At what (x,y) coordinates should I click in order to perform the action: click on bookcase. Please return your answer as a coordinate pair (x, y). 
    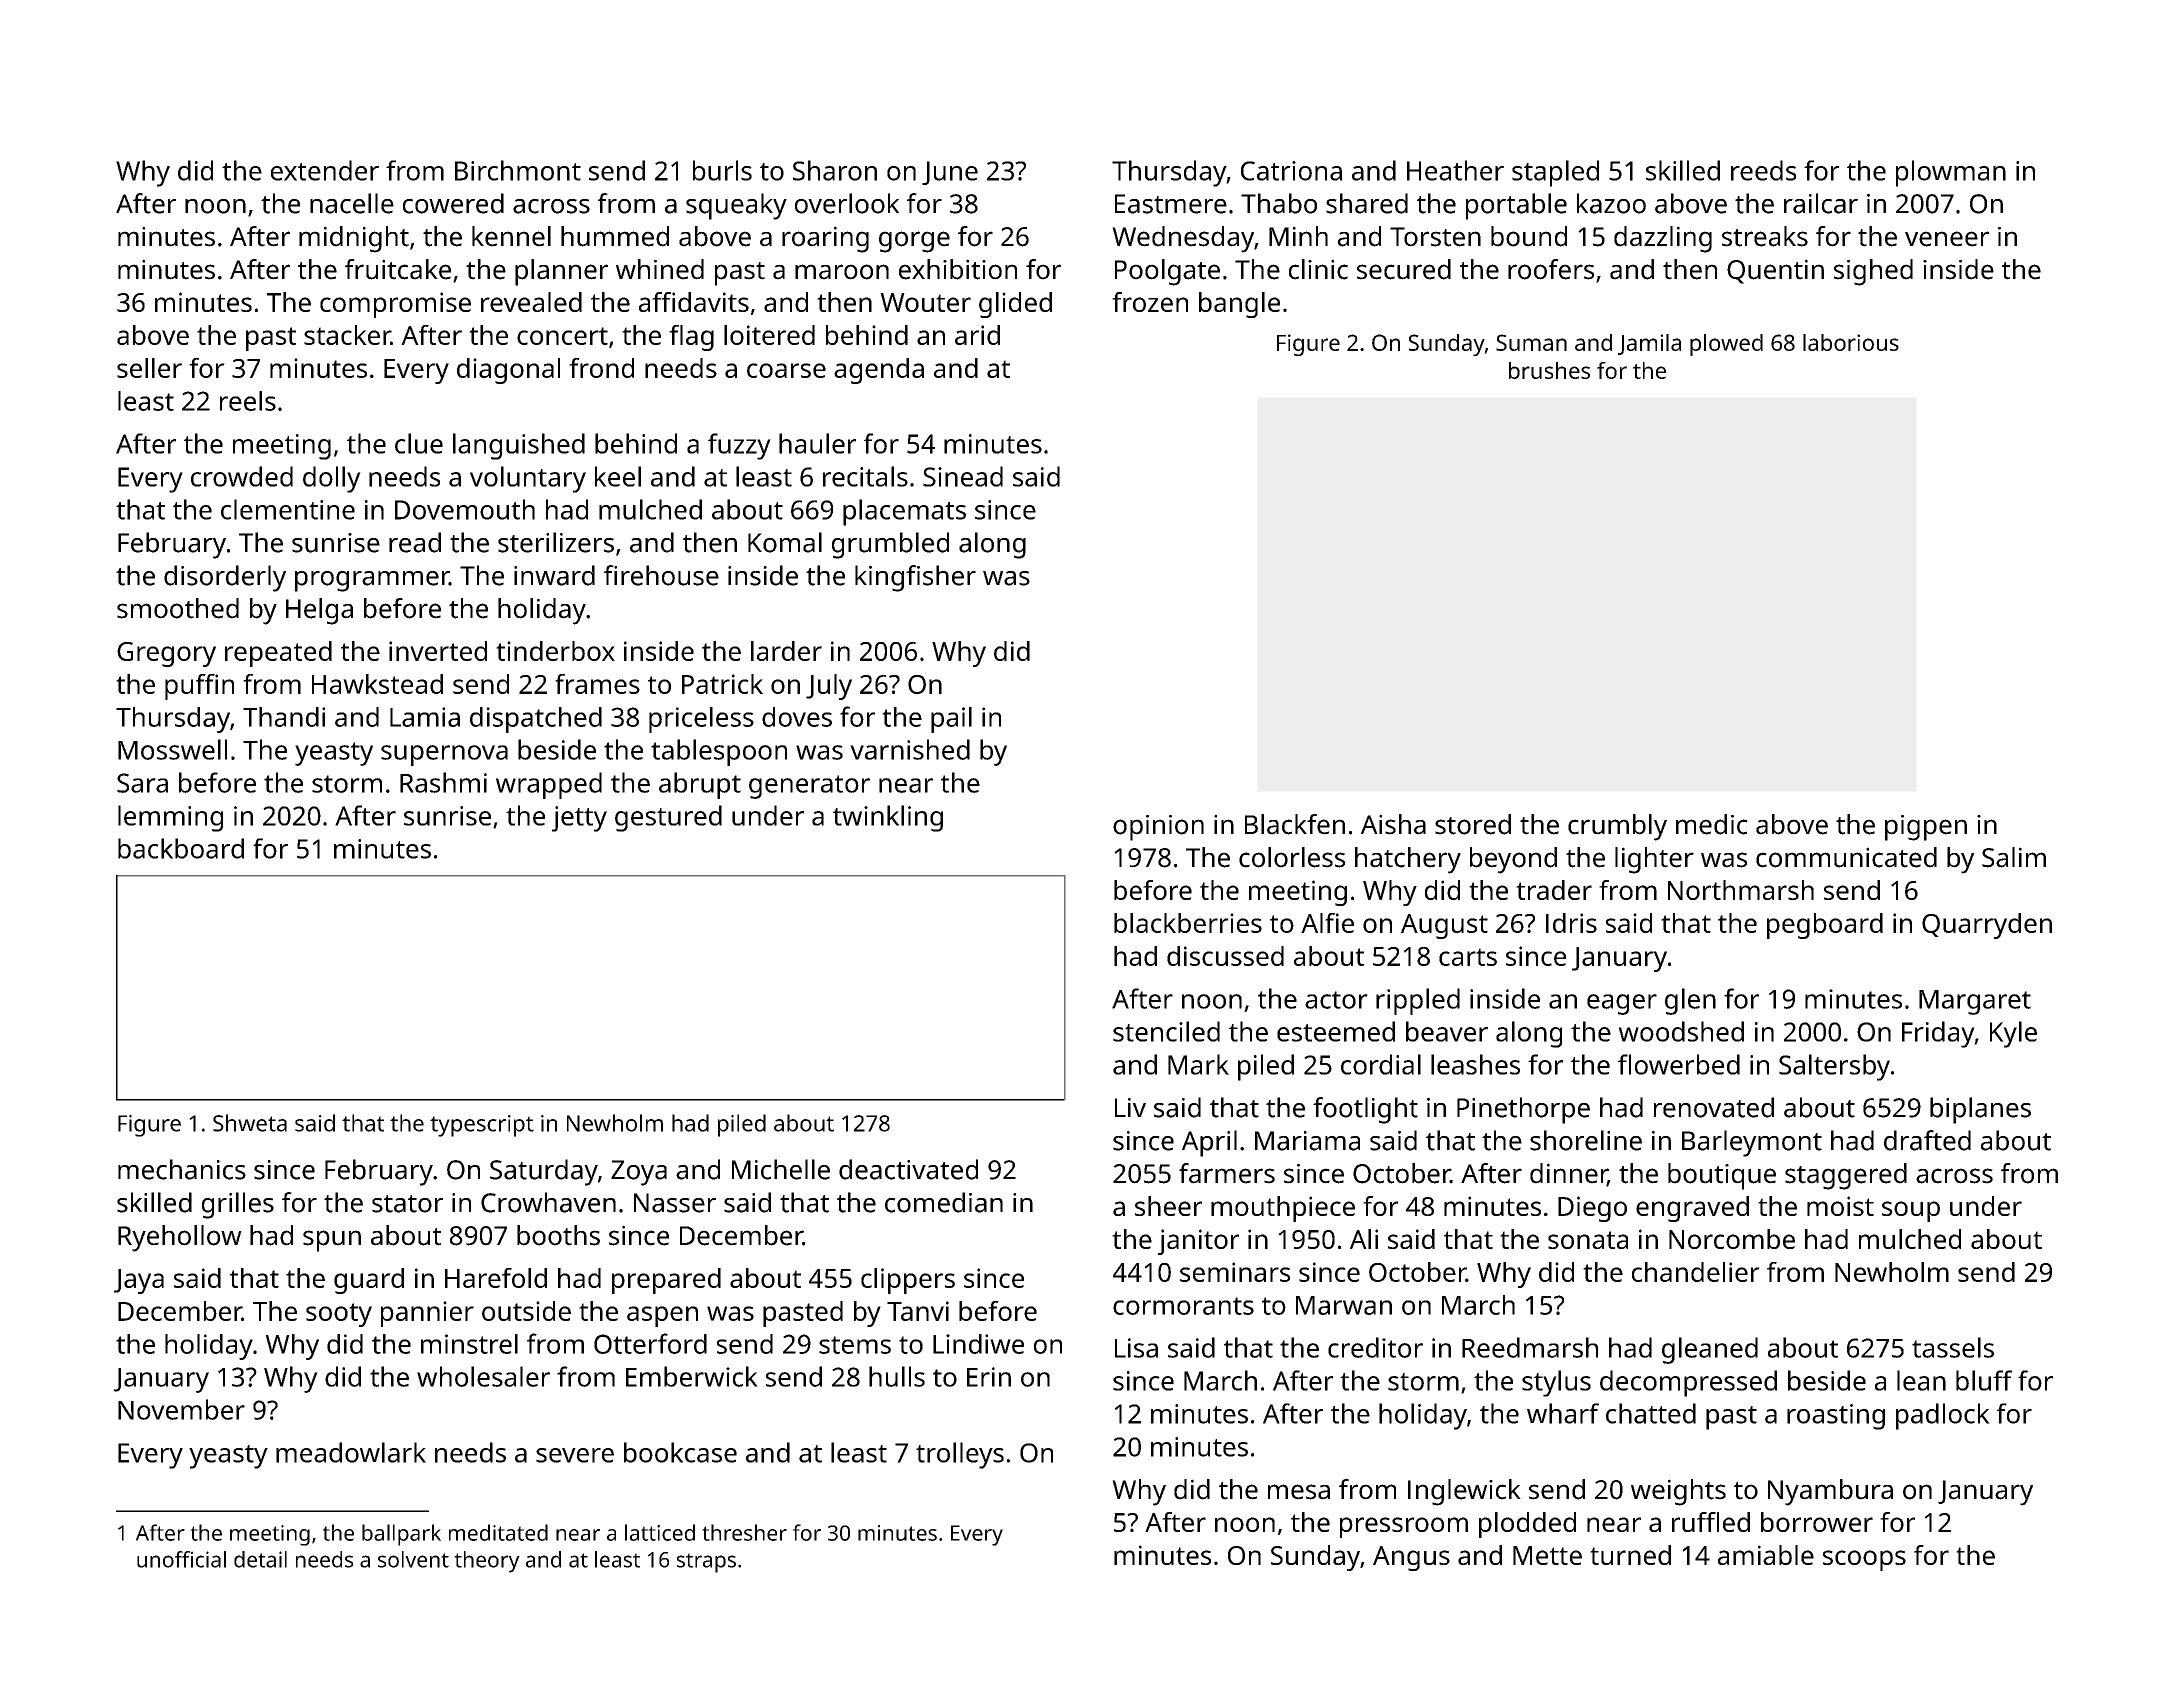
    Looking at the image, I should click on (680, 1452).
